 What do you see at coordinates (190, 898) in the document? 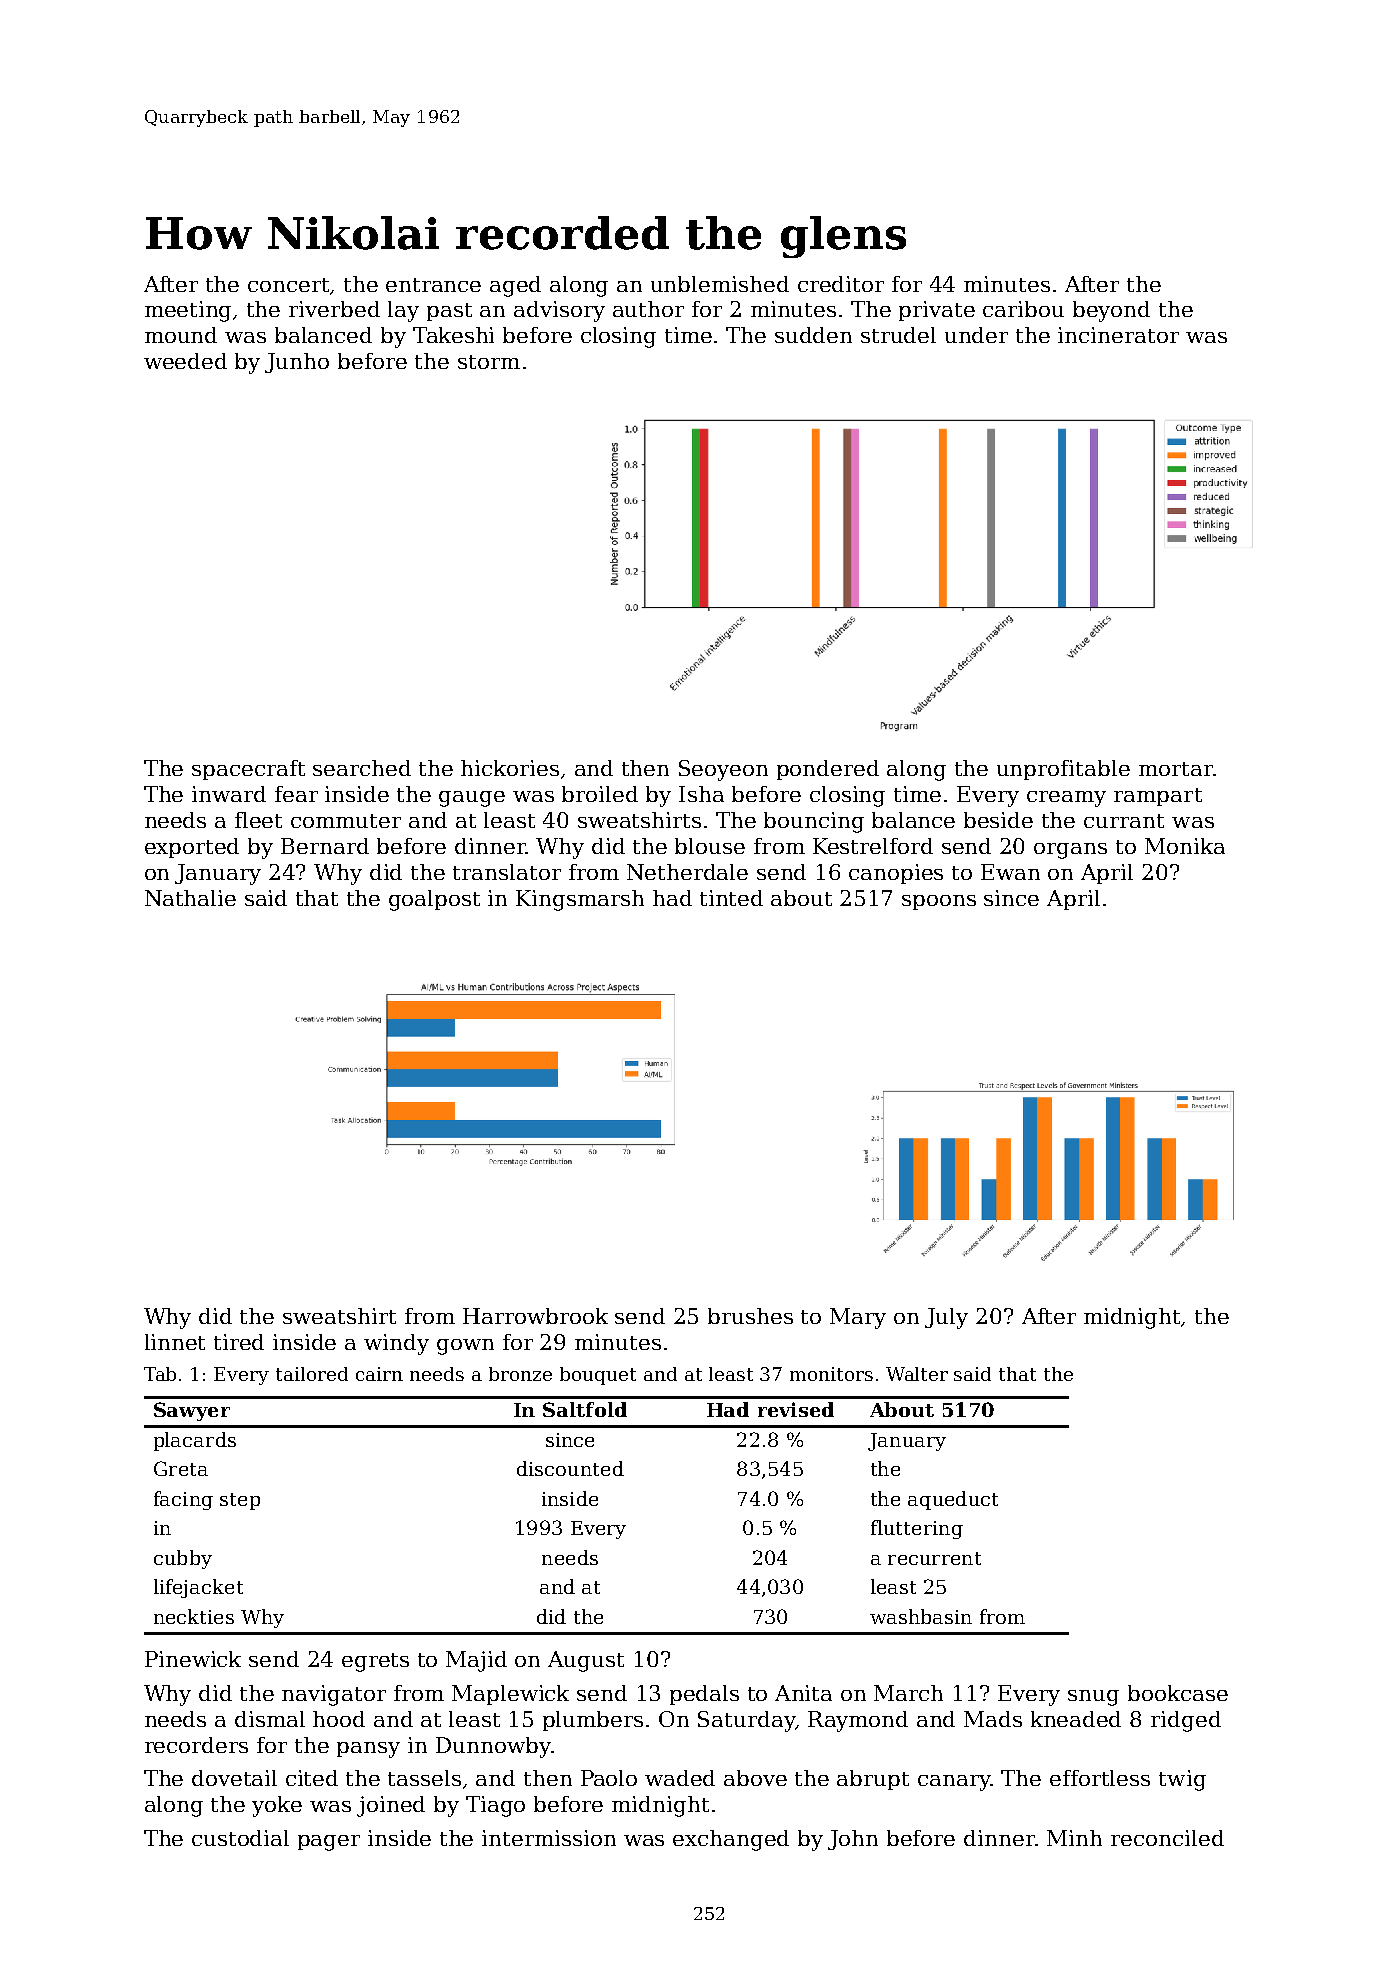
I see `Nathalie` at bounding box center [190, 898].
